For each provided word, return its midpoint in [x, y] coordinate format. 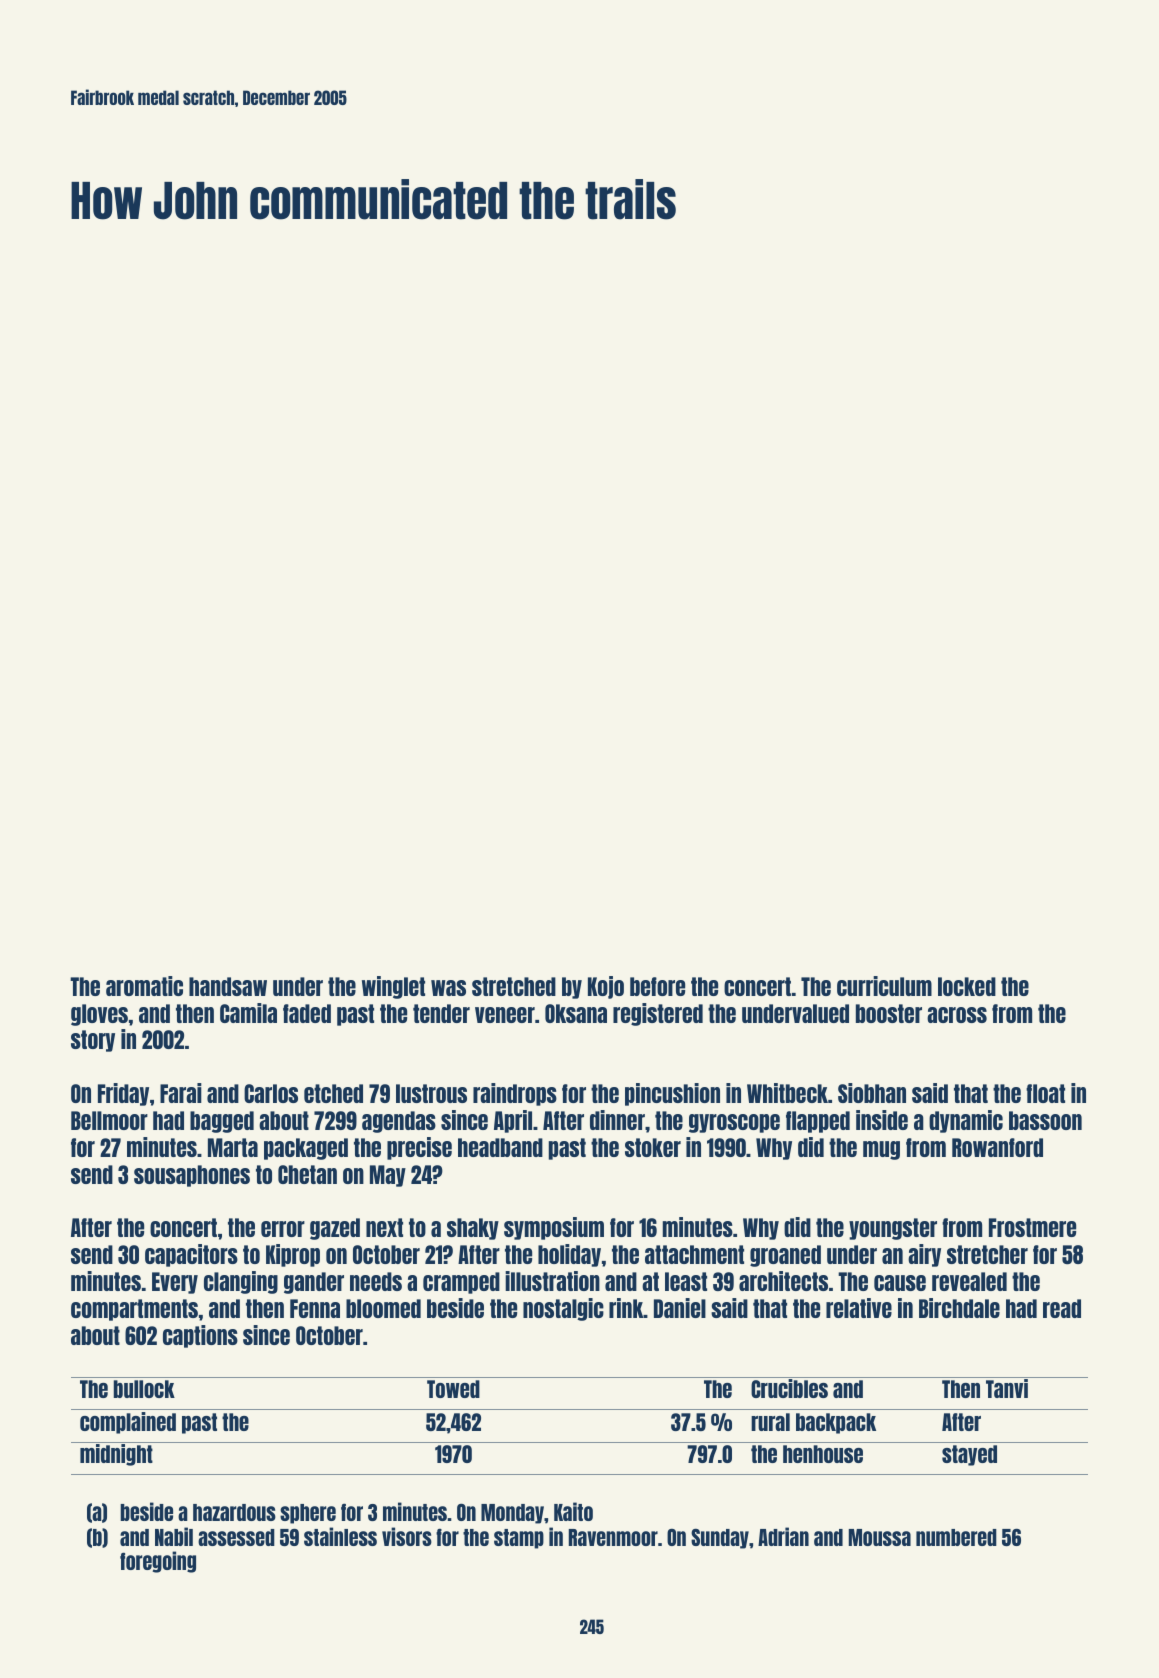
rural [770, 1422]
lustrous [431, 1093]
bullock [144, 1389]
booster [889, 1013]
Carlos [271, 1093]
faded [307, 1013]
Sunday [720, 1539]
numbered [956, 1537]
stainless [340, 1536]
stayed [969, 1455]
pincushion [672, 1094]
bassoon [1045, 1120]
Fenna [315, 1308]
